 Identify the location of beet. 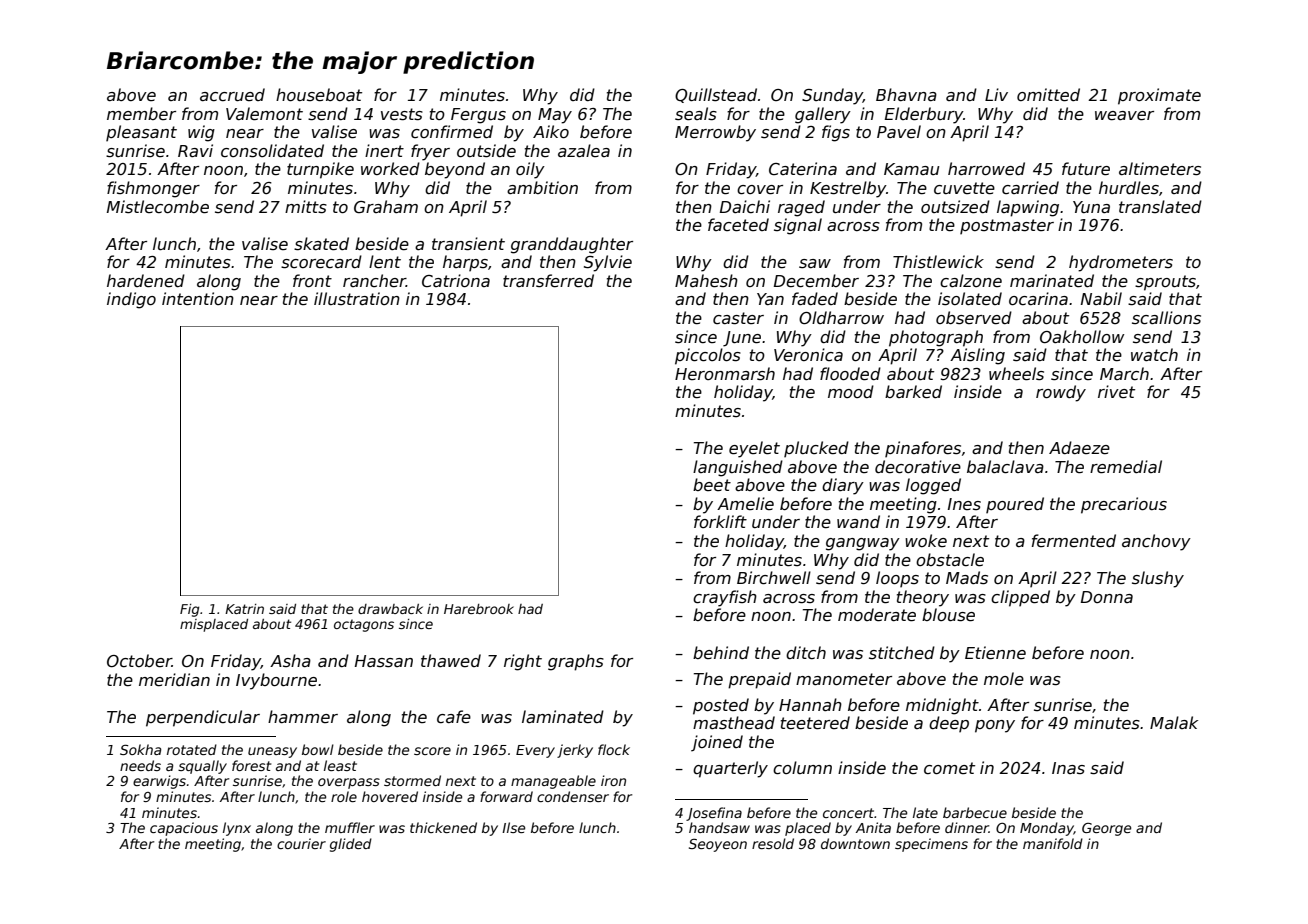
(712, 484).
